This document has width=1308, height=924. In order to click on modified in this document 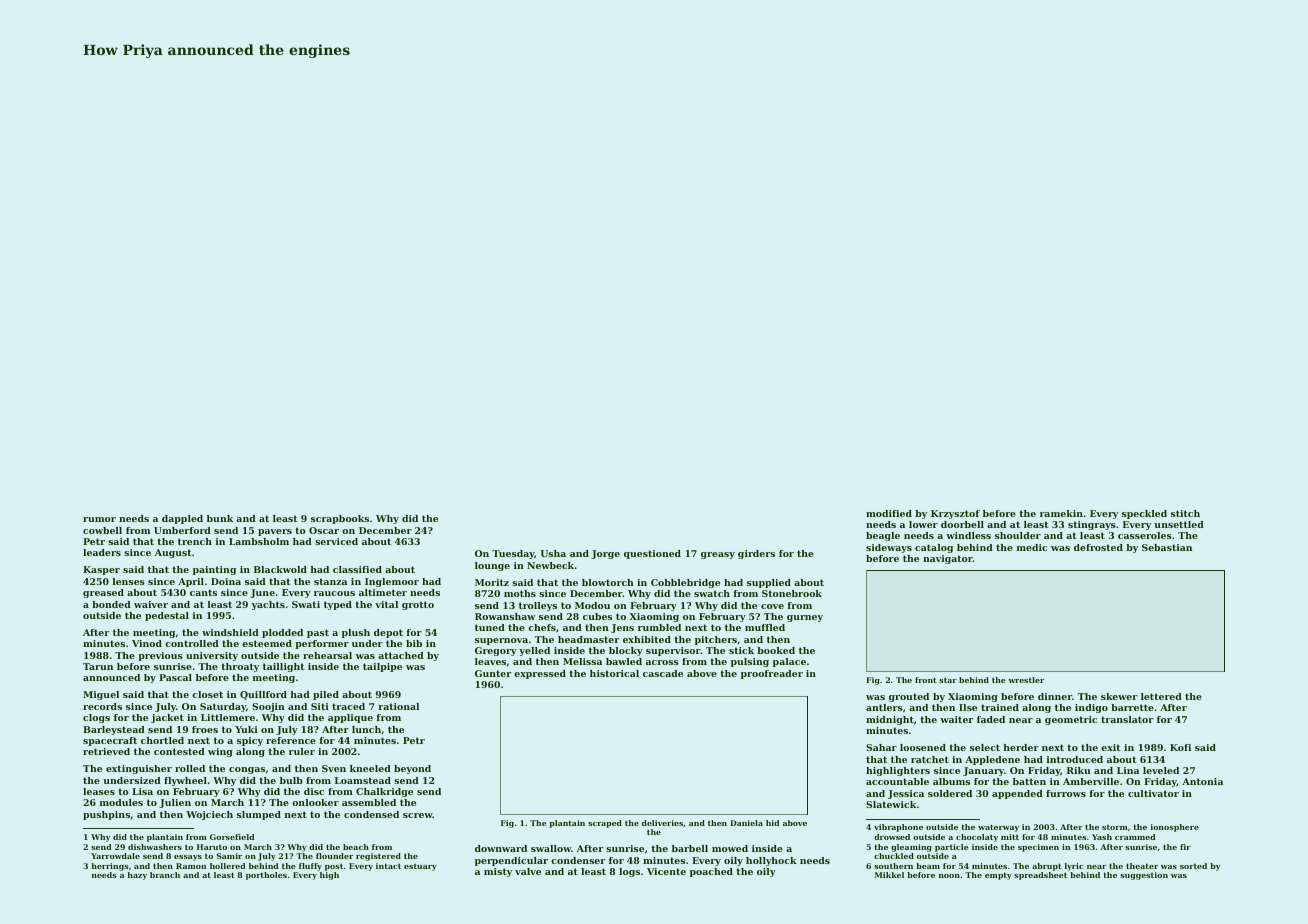, I will do `click(889, 513)`.
